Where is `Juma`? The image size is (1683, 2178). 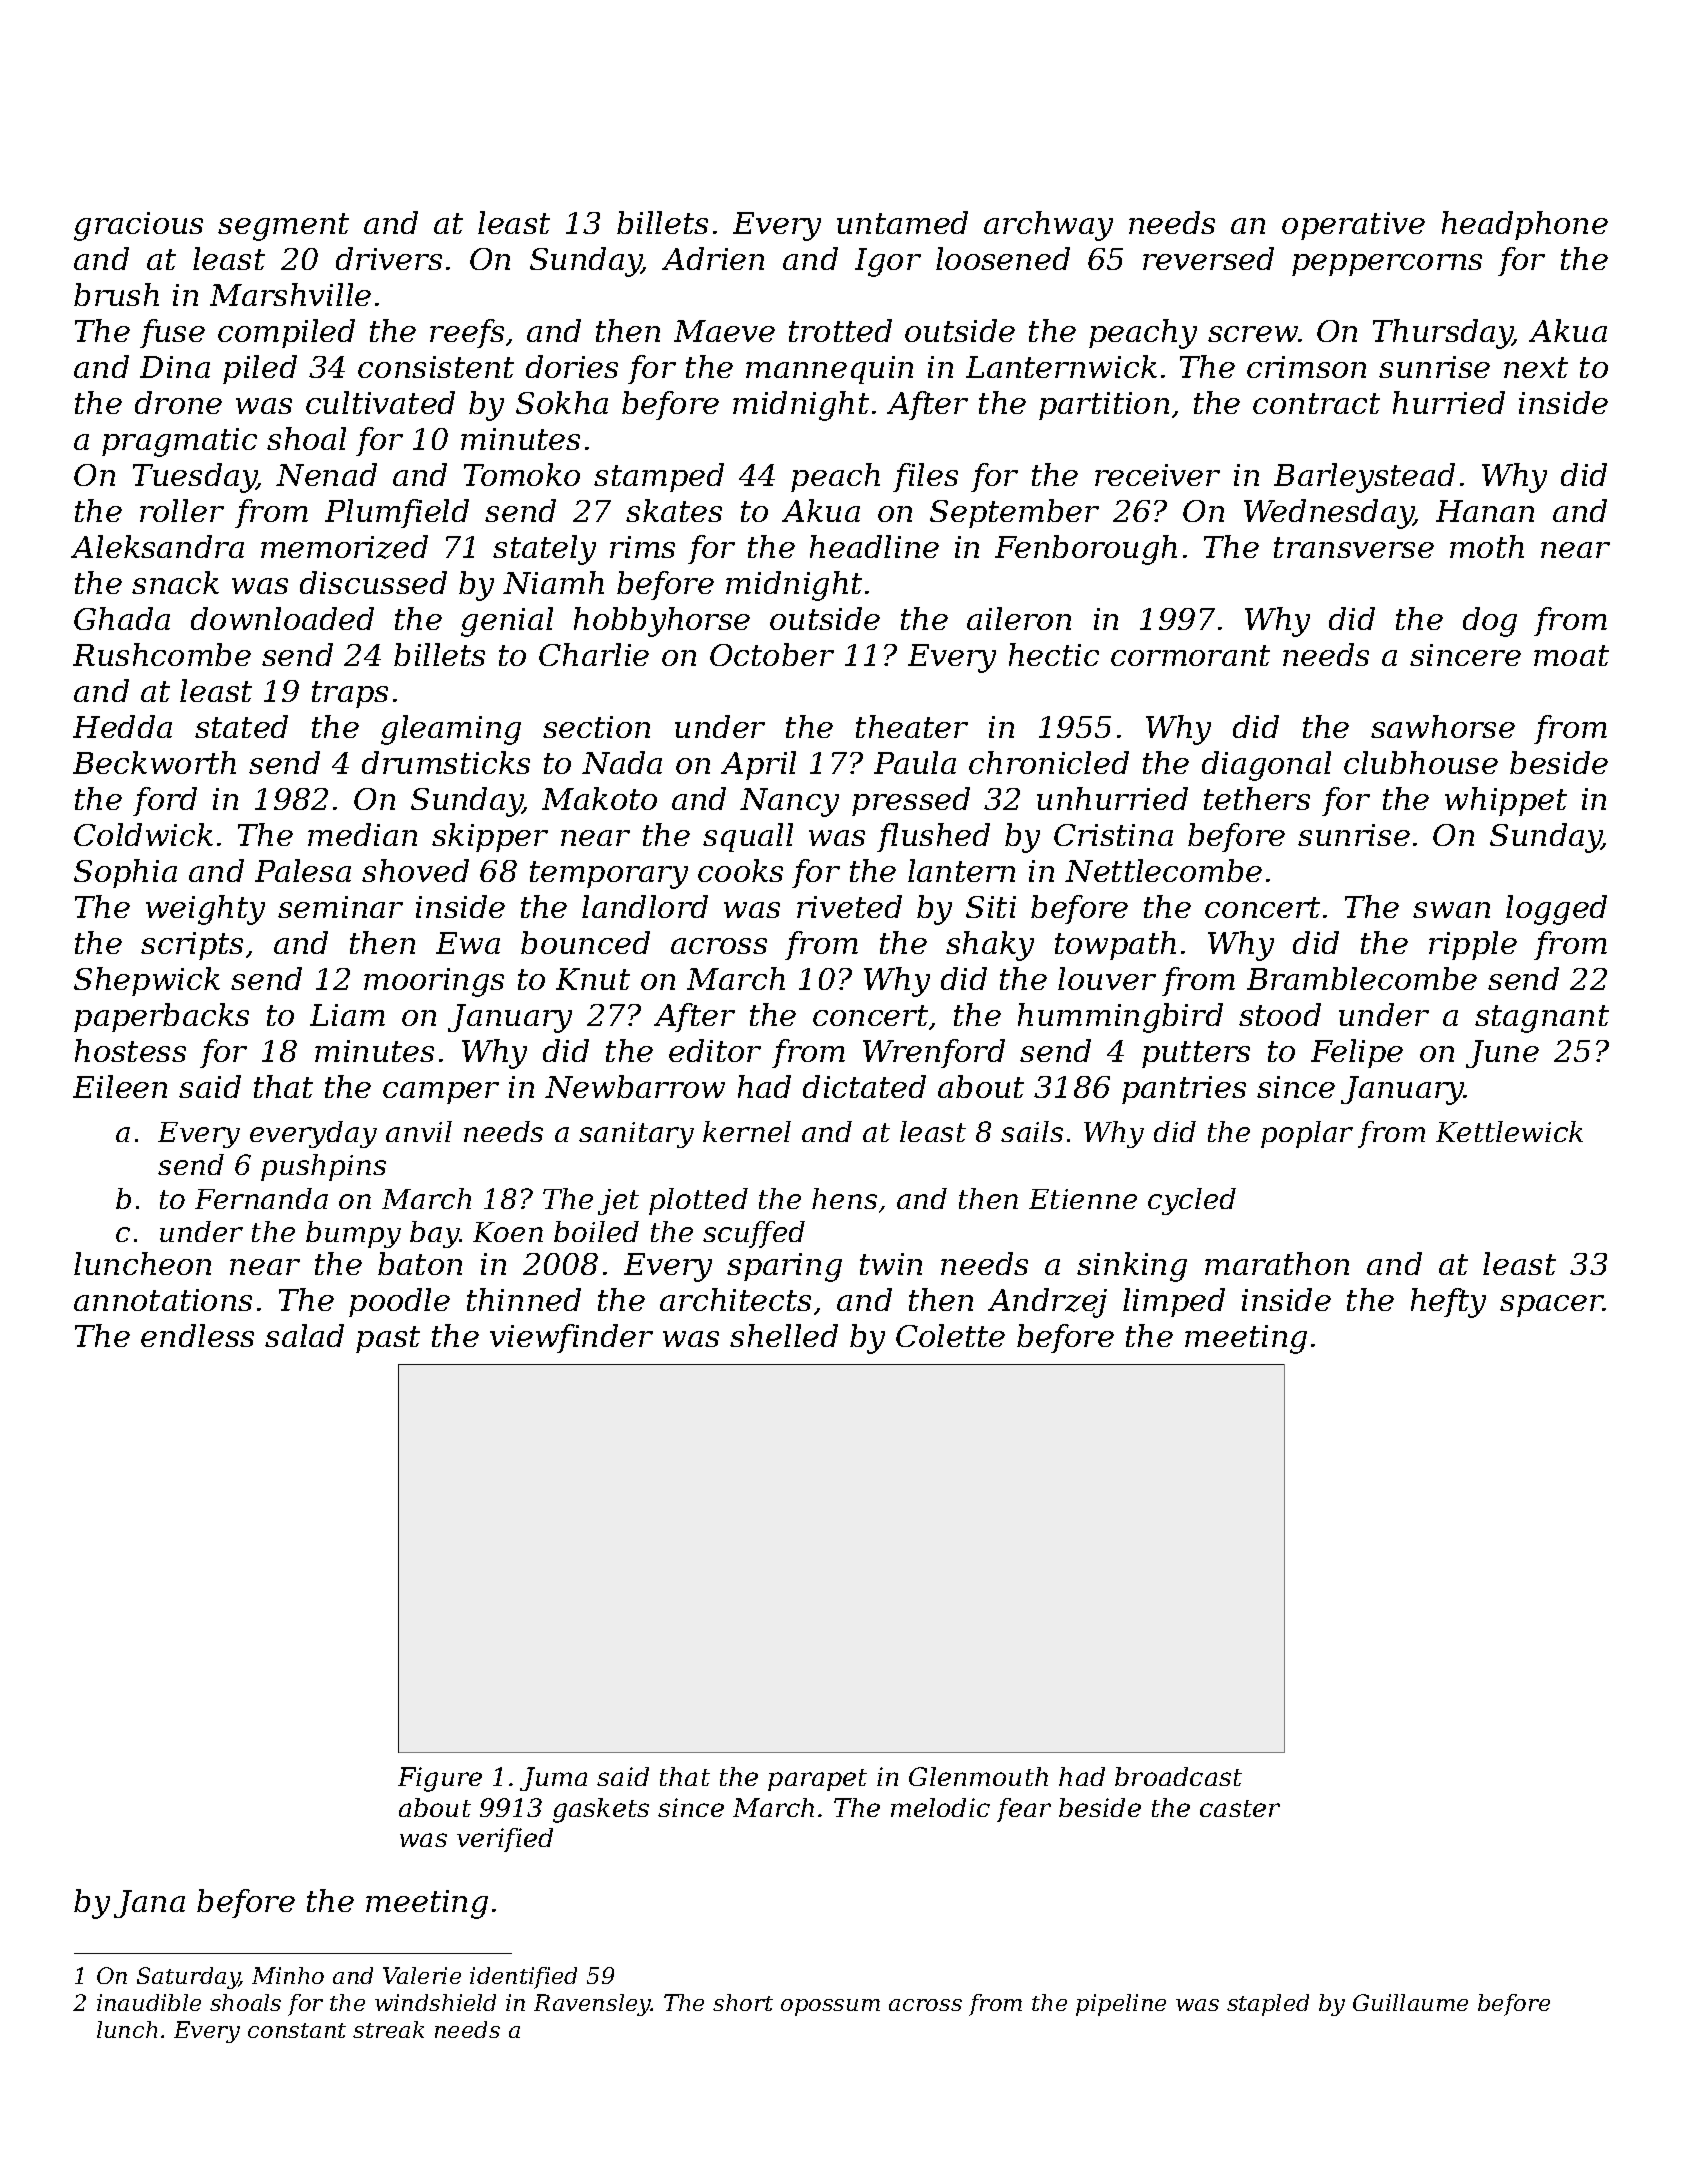 Juma is located at coordinates (553, 1779).
